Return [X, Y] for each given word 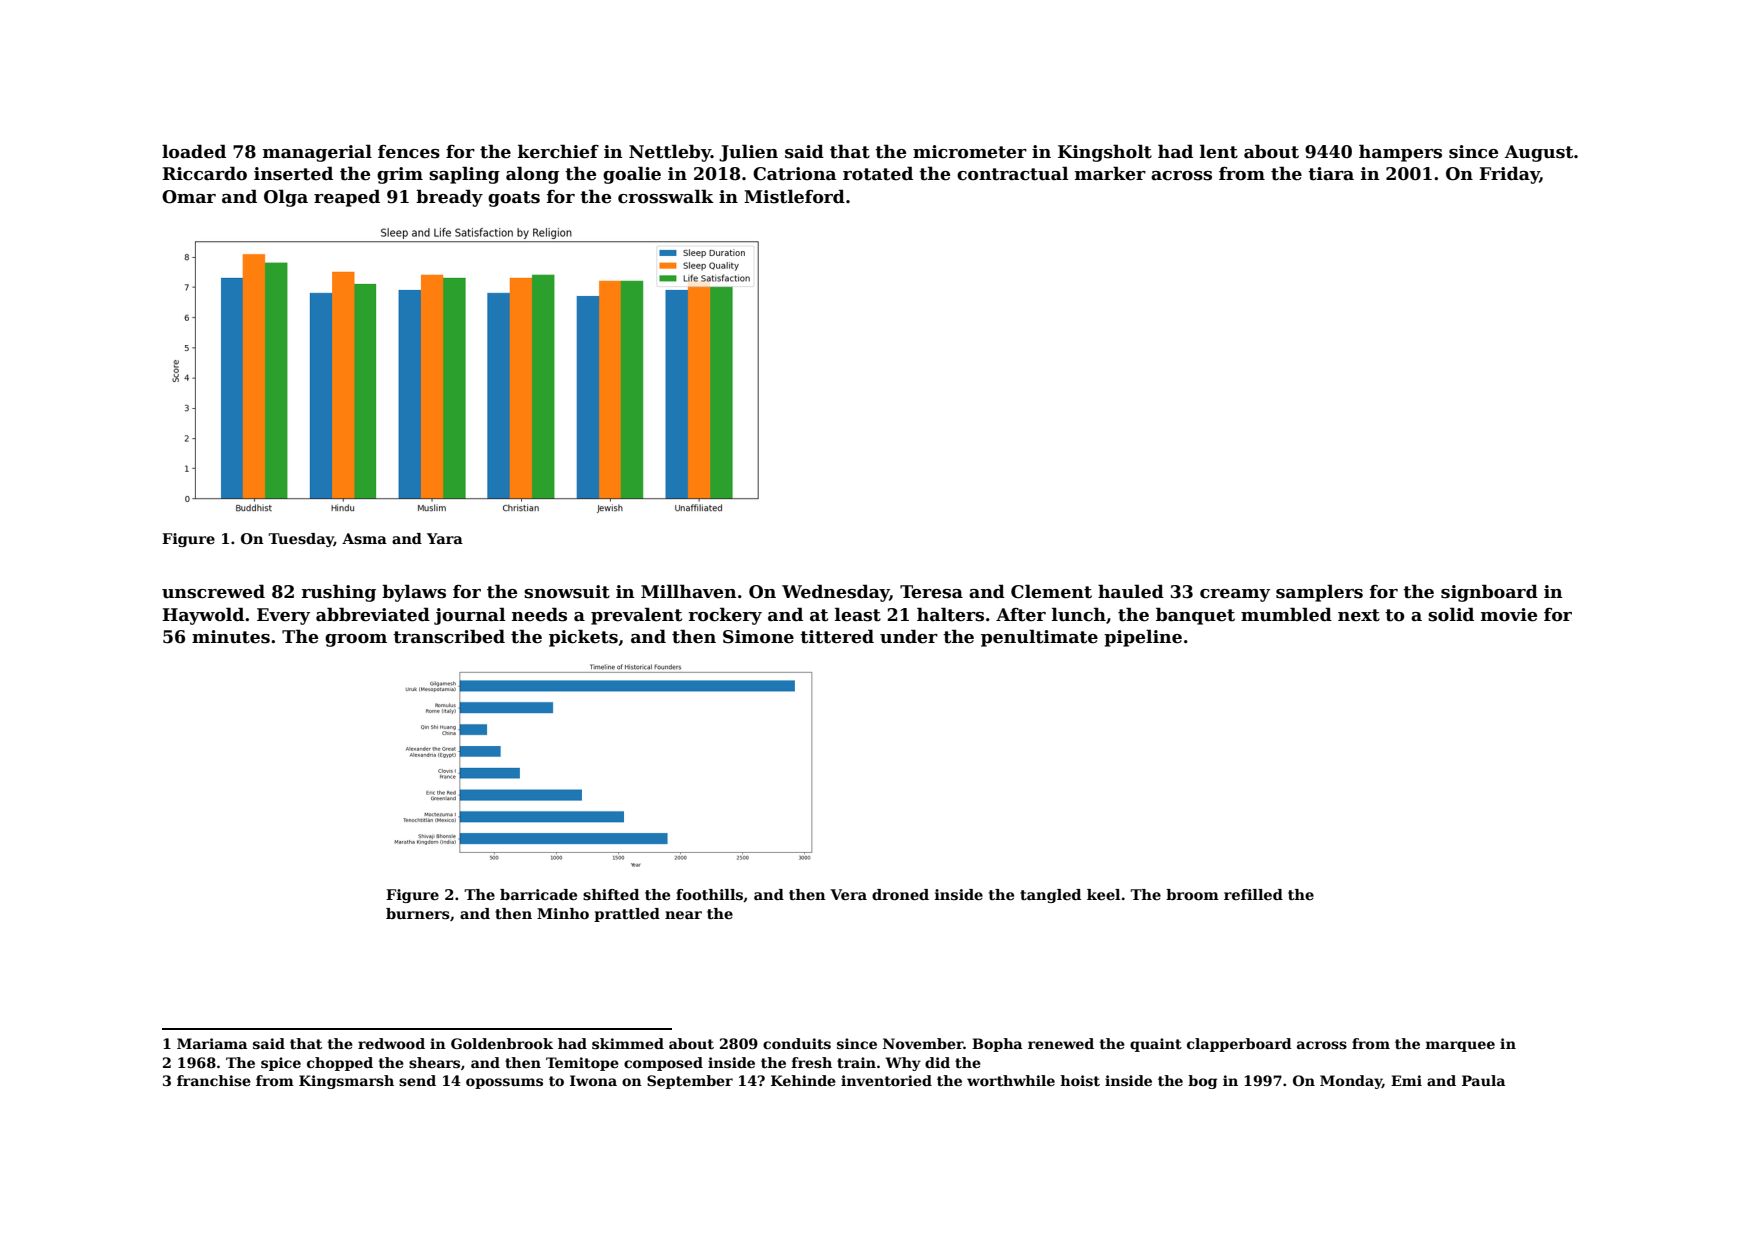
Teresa [931, 592]
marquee [1460, 1046]
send [417, 1080]
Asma [364, 538]
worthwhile [1011, 1080]
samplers [1319, 593]
